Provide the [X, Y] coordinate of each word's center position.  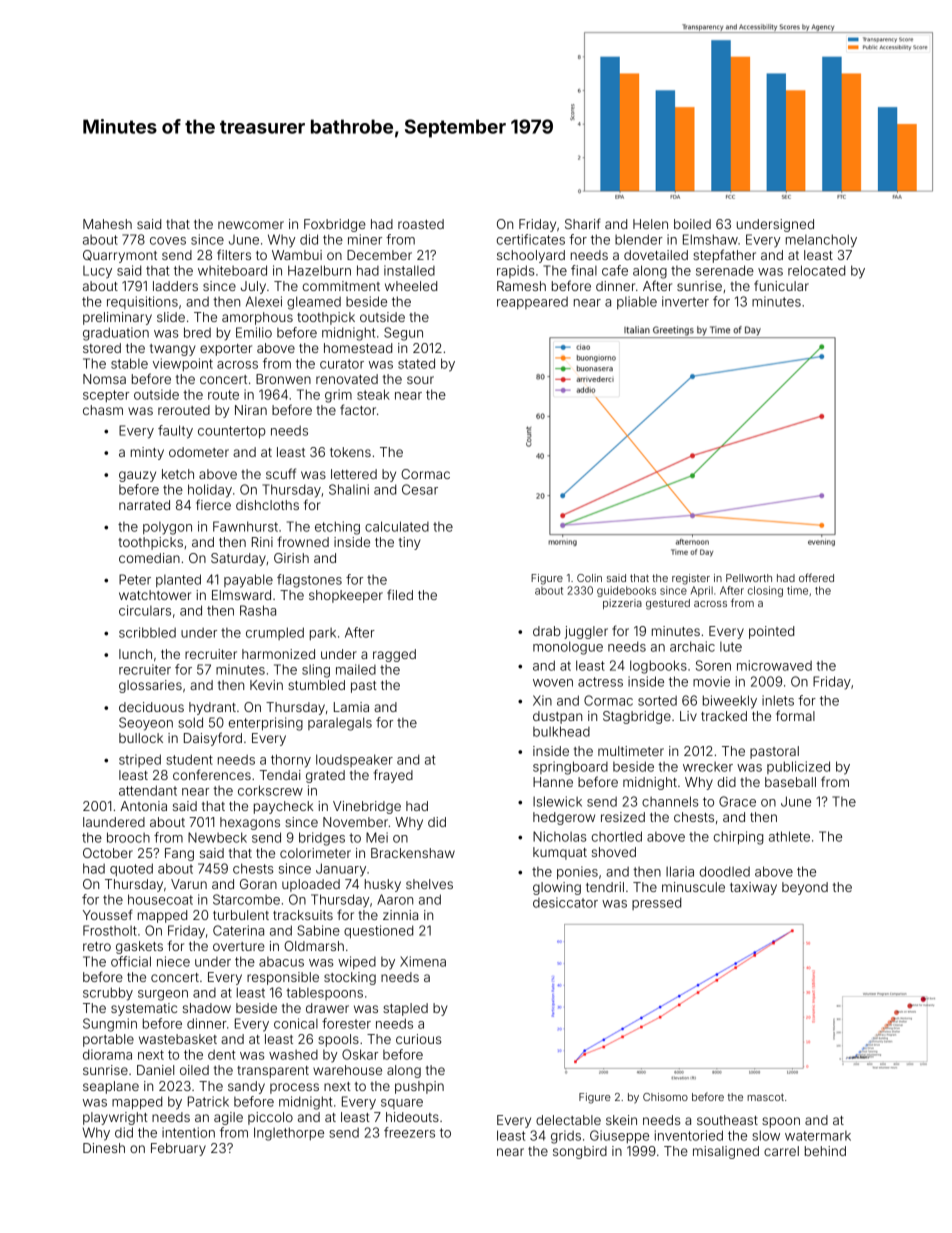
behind [825, 1151]
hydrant [212, 708]
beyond [805, 888]
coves [168, 241]
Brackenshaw [413, 853]
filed [400, 594]
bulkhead [561, 731]
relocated [816, 270]
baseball [790, 782]
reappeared [532, 303]
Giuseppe [619, 1136]
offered [816, 577]
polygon [167, 528]
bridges [322, 839]
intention [188, 1132]
